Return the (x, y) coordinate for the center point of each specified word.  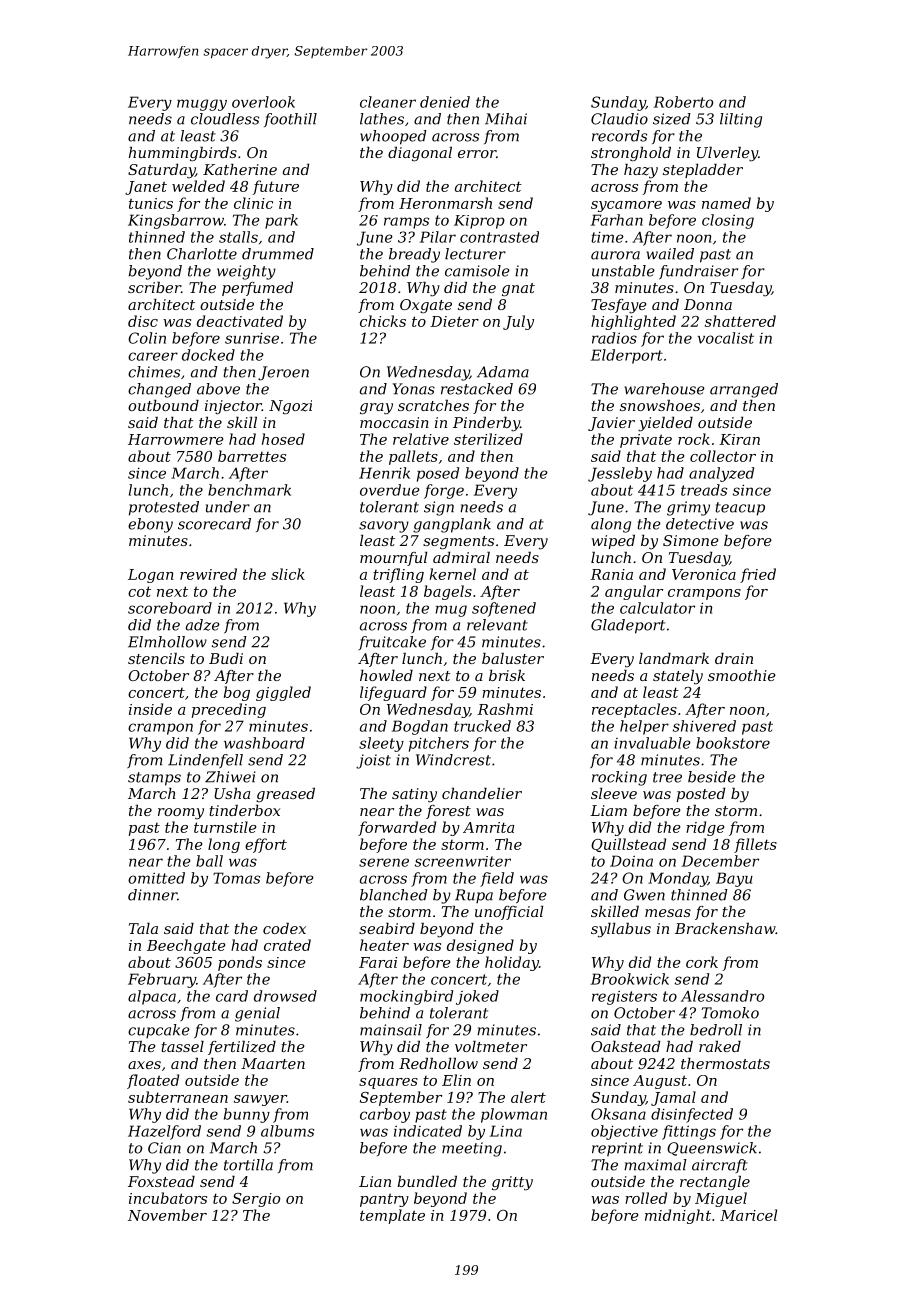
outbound (163, 405)
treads (704, 490)
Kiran (739, 439)
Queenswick (712, 1149)
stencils (156, 658)
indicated (428, 1131)
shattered (740, 321)
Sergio (256, 1200)
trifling (398, 575)
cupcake (159, 1031)
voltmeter (491, 1046)
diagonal (420, 154)
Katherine (240, 169)
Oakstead (625, 1046)
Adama (503, 372)
